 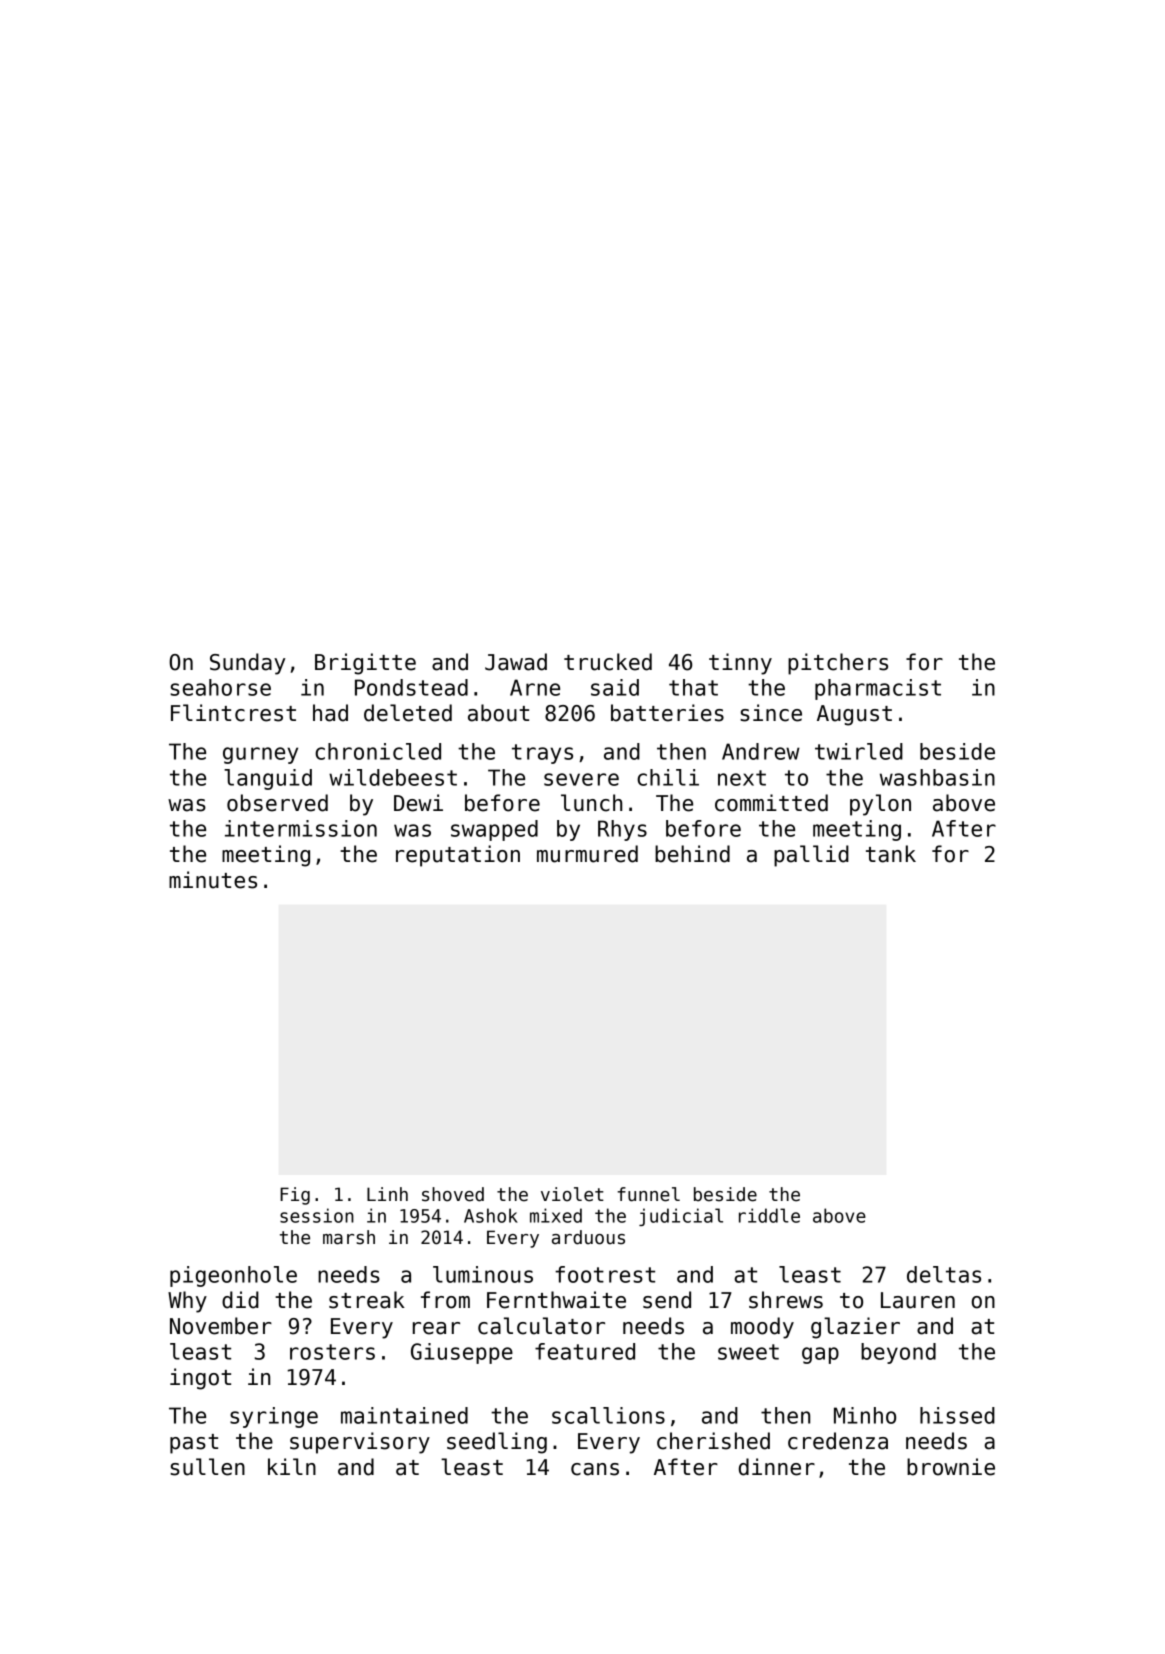 I want to click on Fig, so click(x=295, y=1196).
